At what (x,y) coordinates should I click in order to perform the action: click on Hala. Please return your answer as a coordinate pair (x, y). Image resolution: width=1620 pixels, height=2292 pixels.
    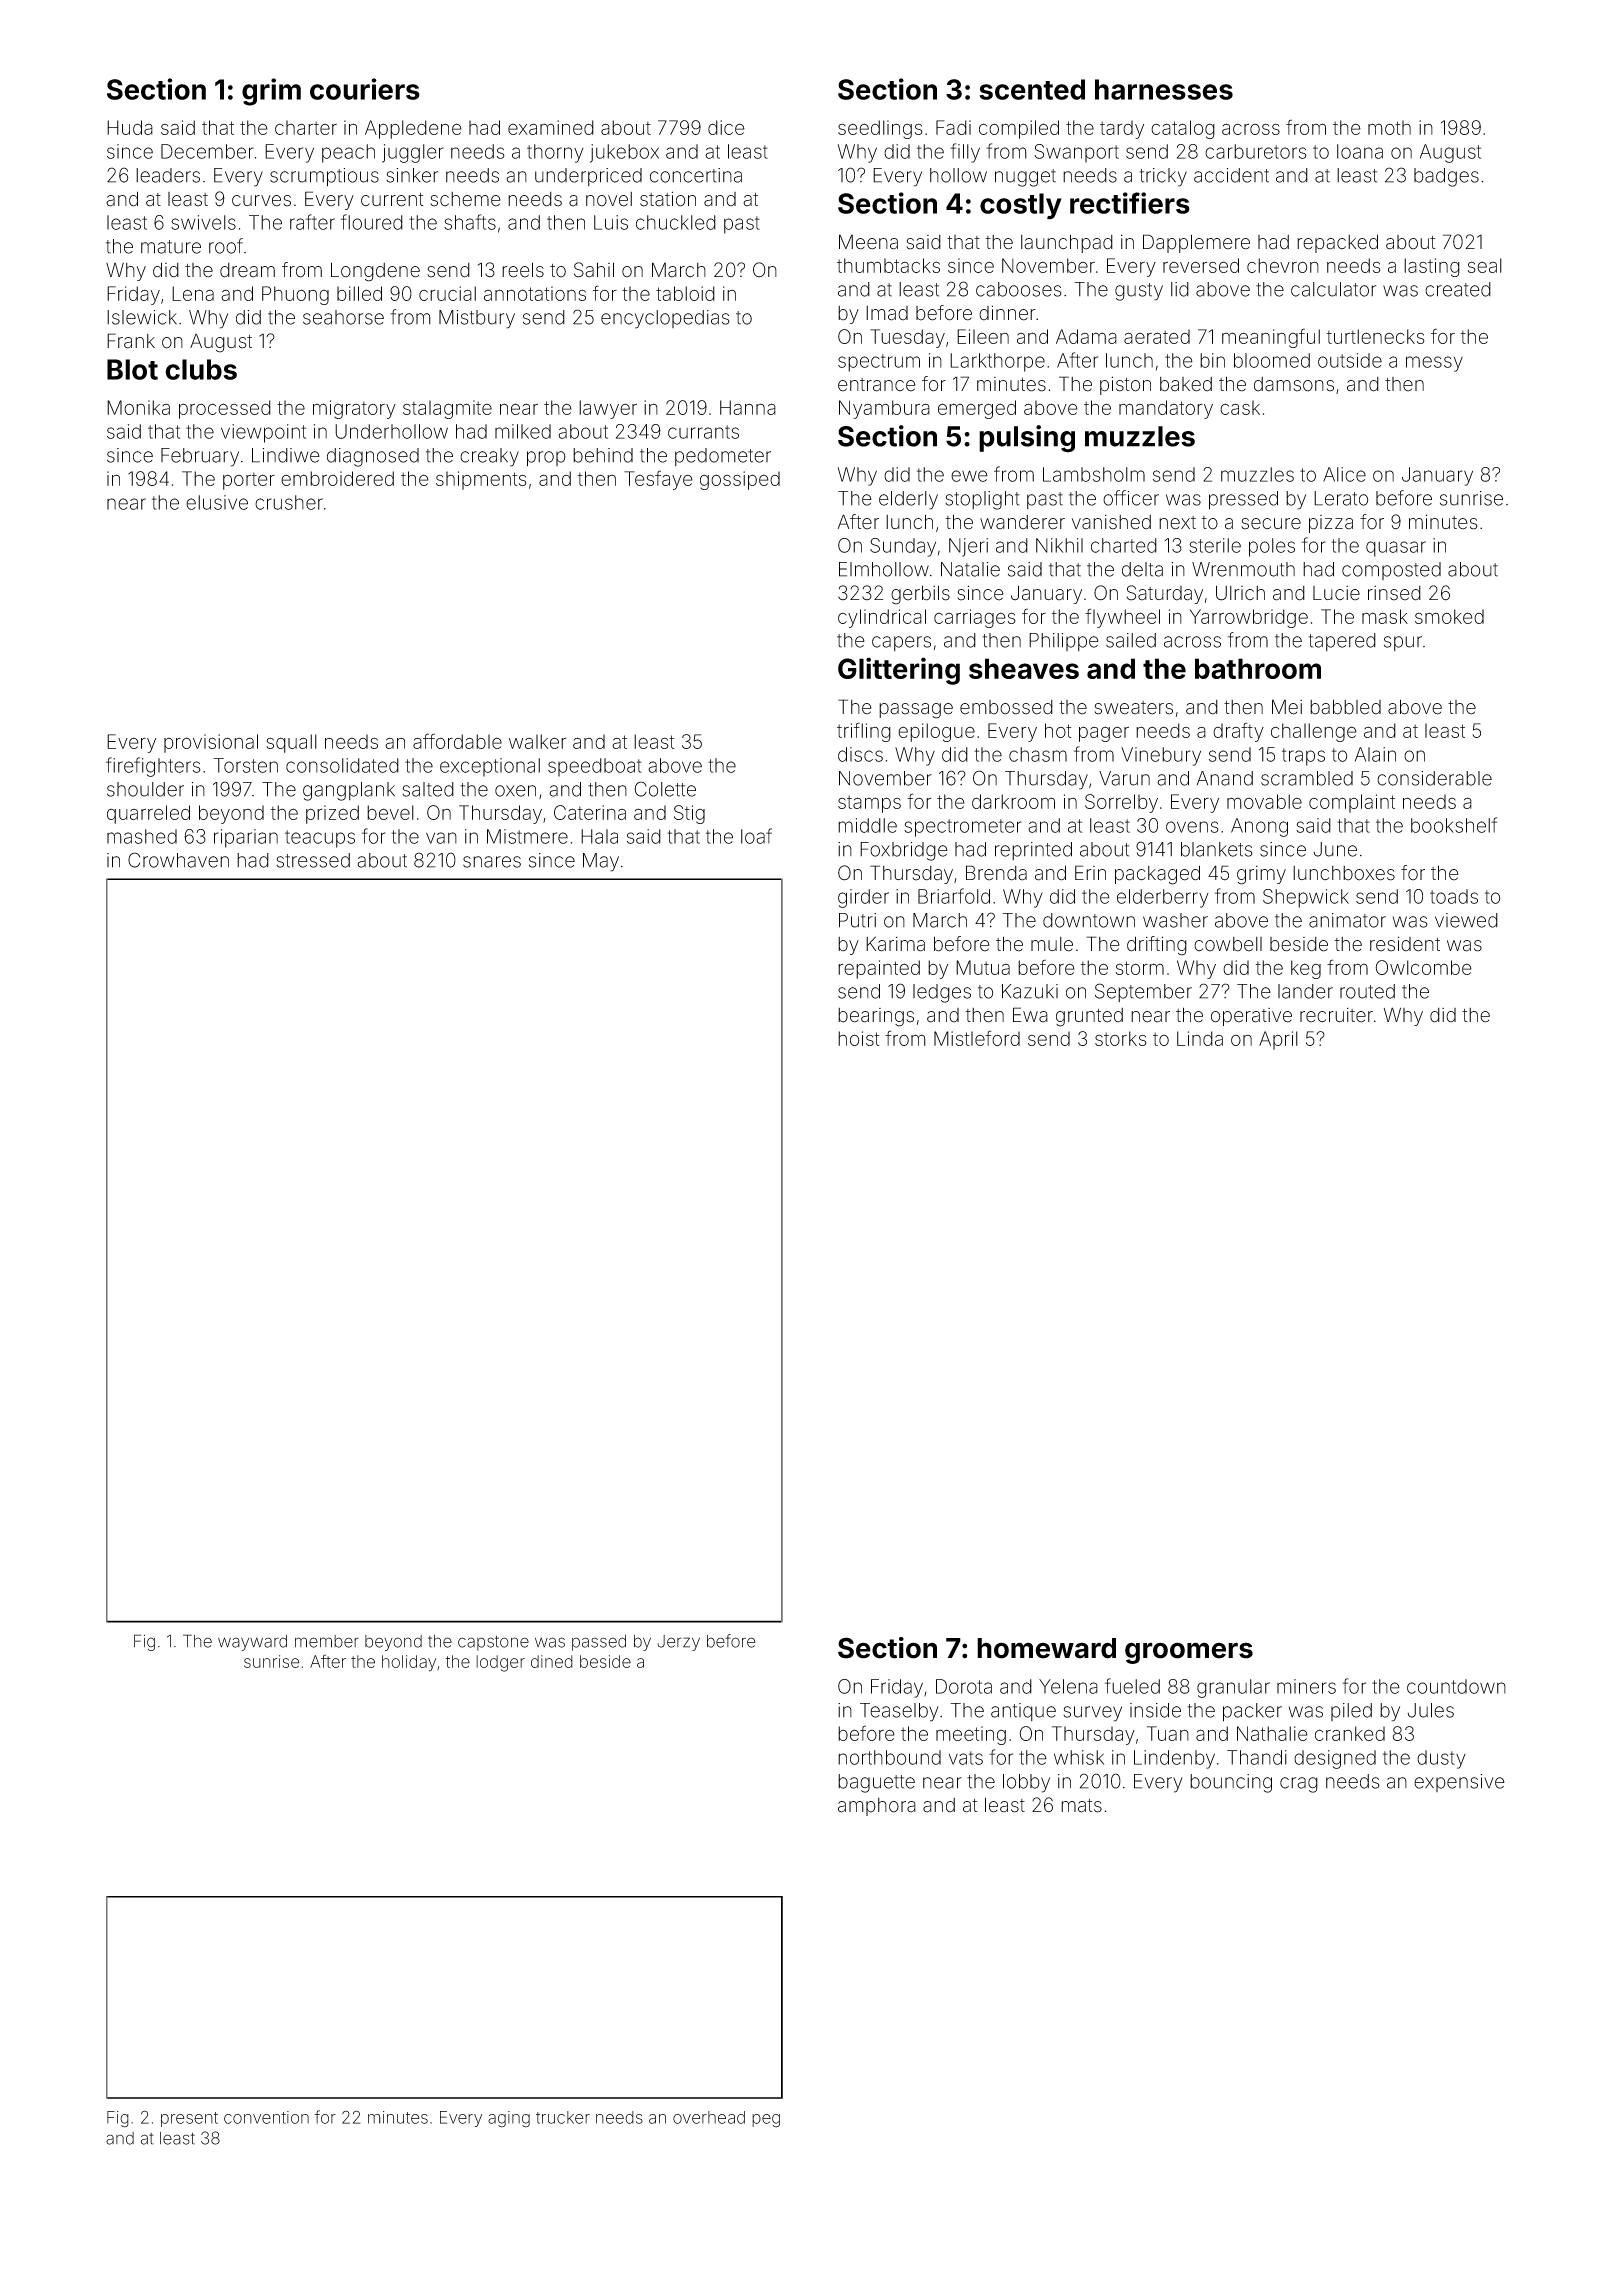
    Looking at the image, I should click on (599, 836).
